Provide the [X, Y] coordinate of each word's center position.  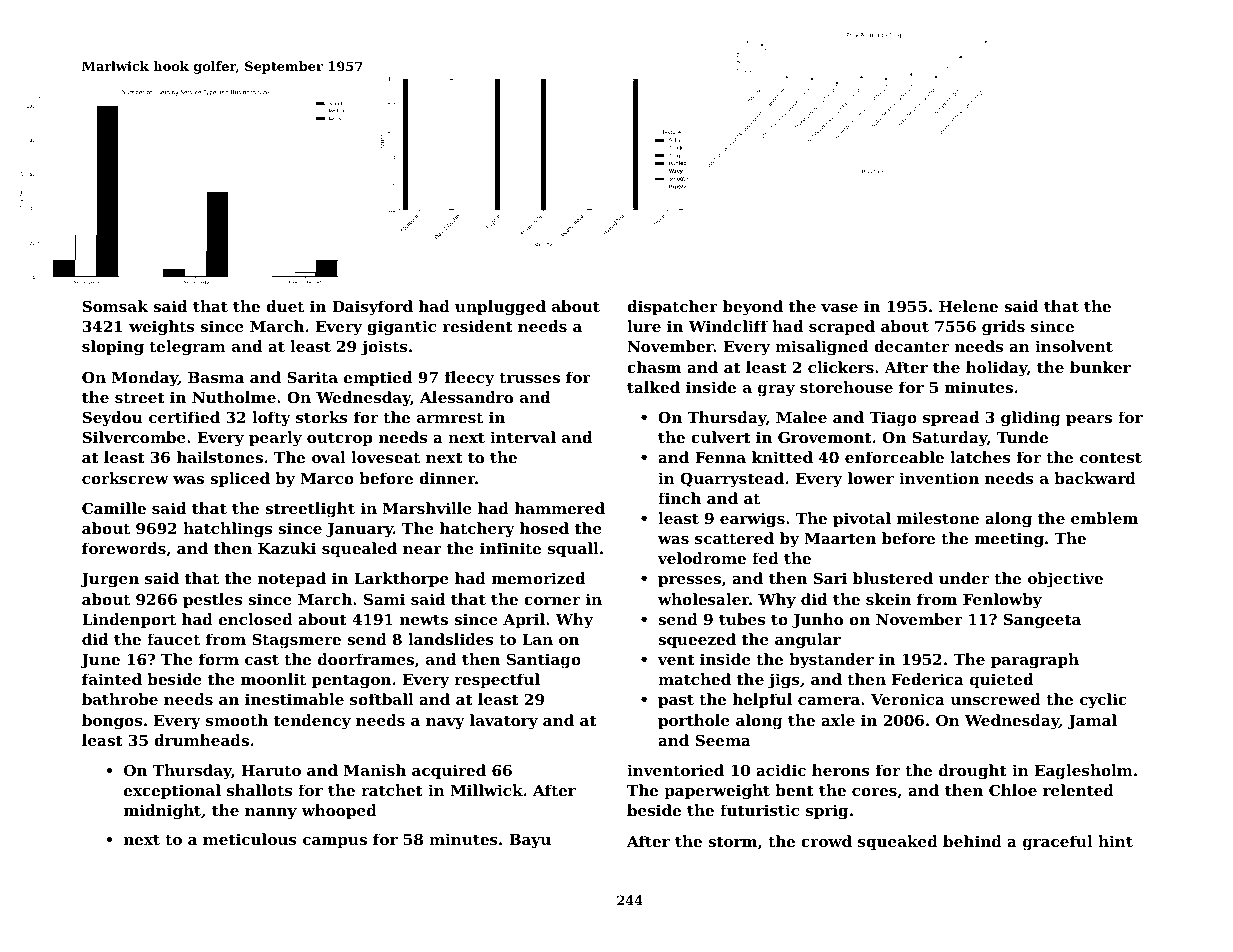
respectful [497, 680]
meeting [1009, 540]
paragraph [1035, 661]
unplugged [500, 308]
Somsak [115, 306]
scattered [734, 538]
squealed [359, 549]
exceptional [172, 791]
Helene [968, 306]
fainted [112, 679]
